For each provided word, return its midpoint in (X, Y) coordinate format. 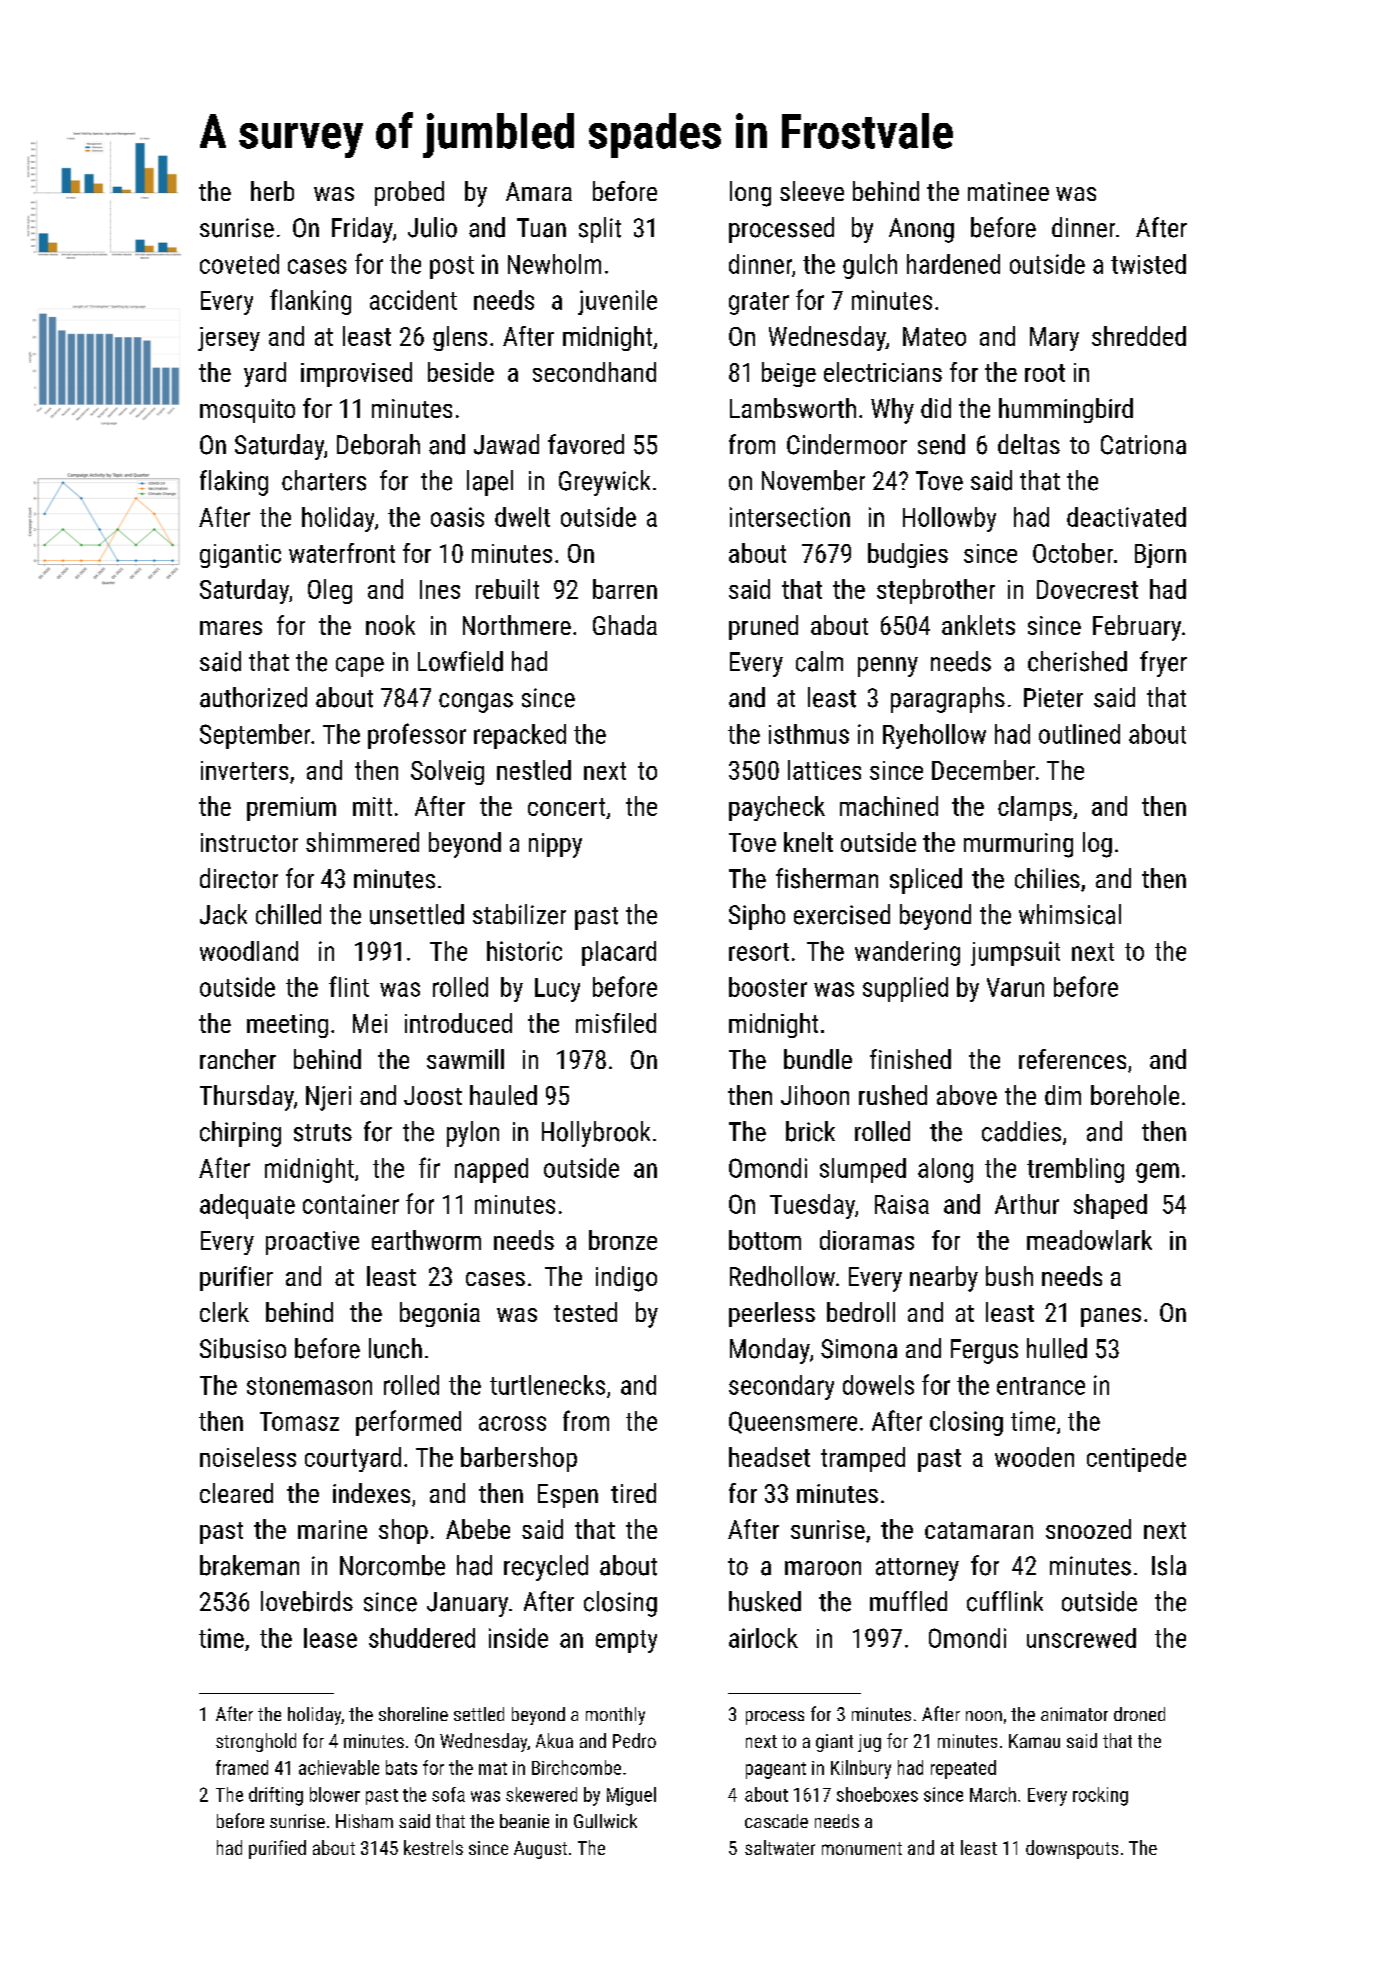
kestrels (433, 1847)
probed (409, 193)
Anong (921, 230)
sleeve (812, 191)
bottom (765, 1240)
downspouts (1072, 1849)
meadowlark (1089, 1240)
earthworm (426, 1240)
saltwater (780, 1847)
